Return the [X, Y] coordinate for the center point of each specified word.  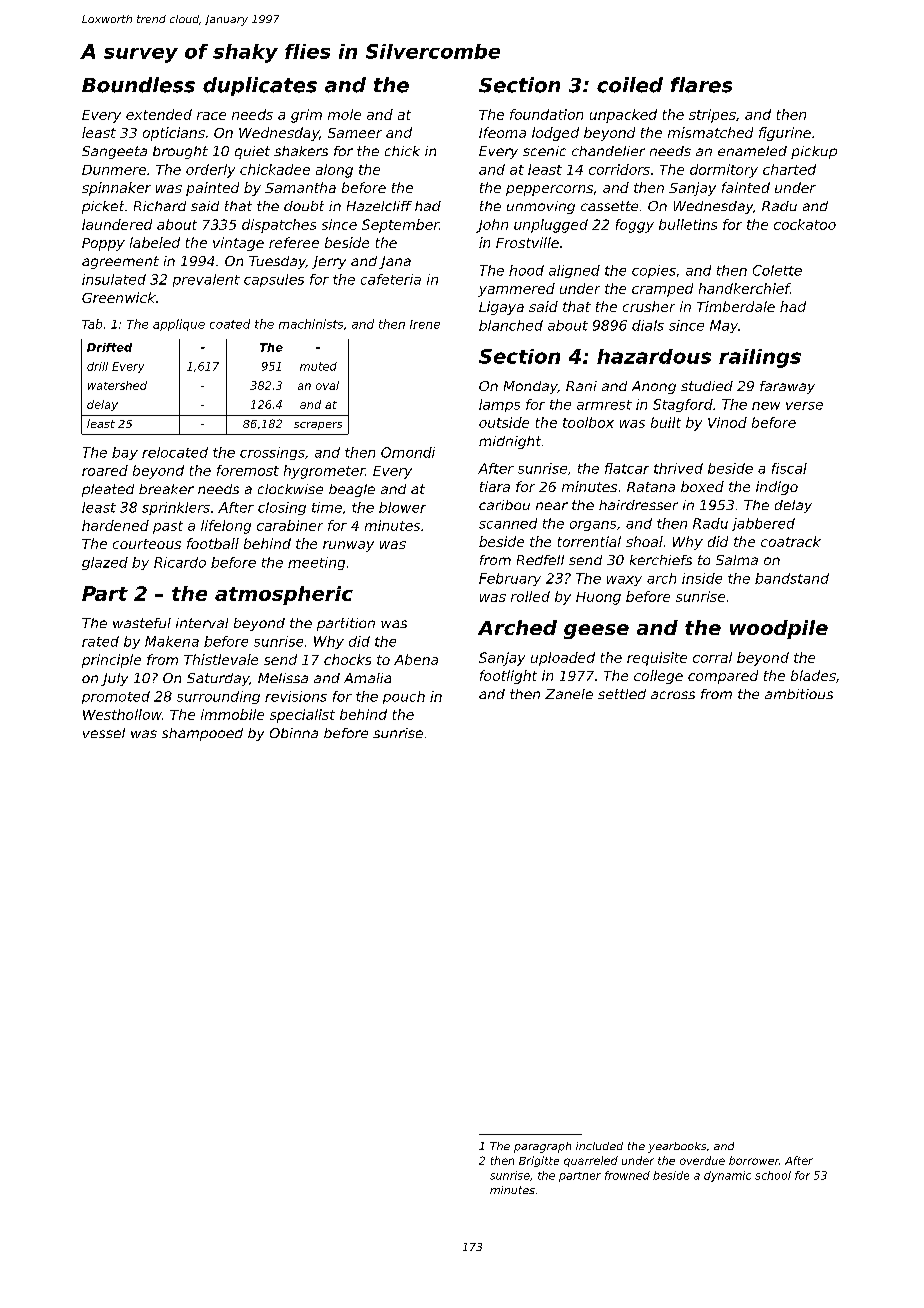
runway [348, 546]
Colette [777, 270]
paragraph [542, 1147]
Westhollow [122, 714]
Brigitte [539, 1161]
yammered [516, 290]
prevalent [206, 280]
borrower [754, 1160]
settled [622, 694]
